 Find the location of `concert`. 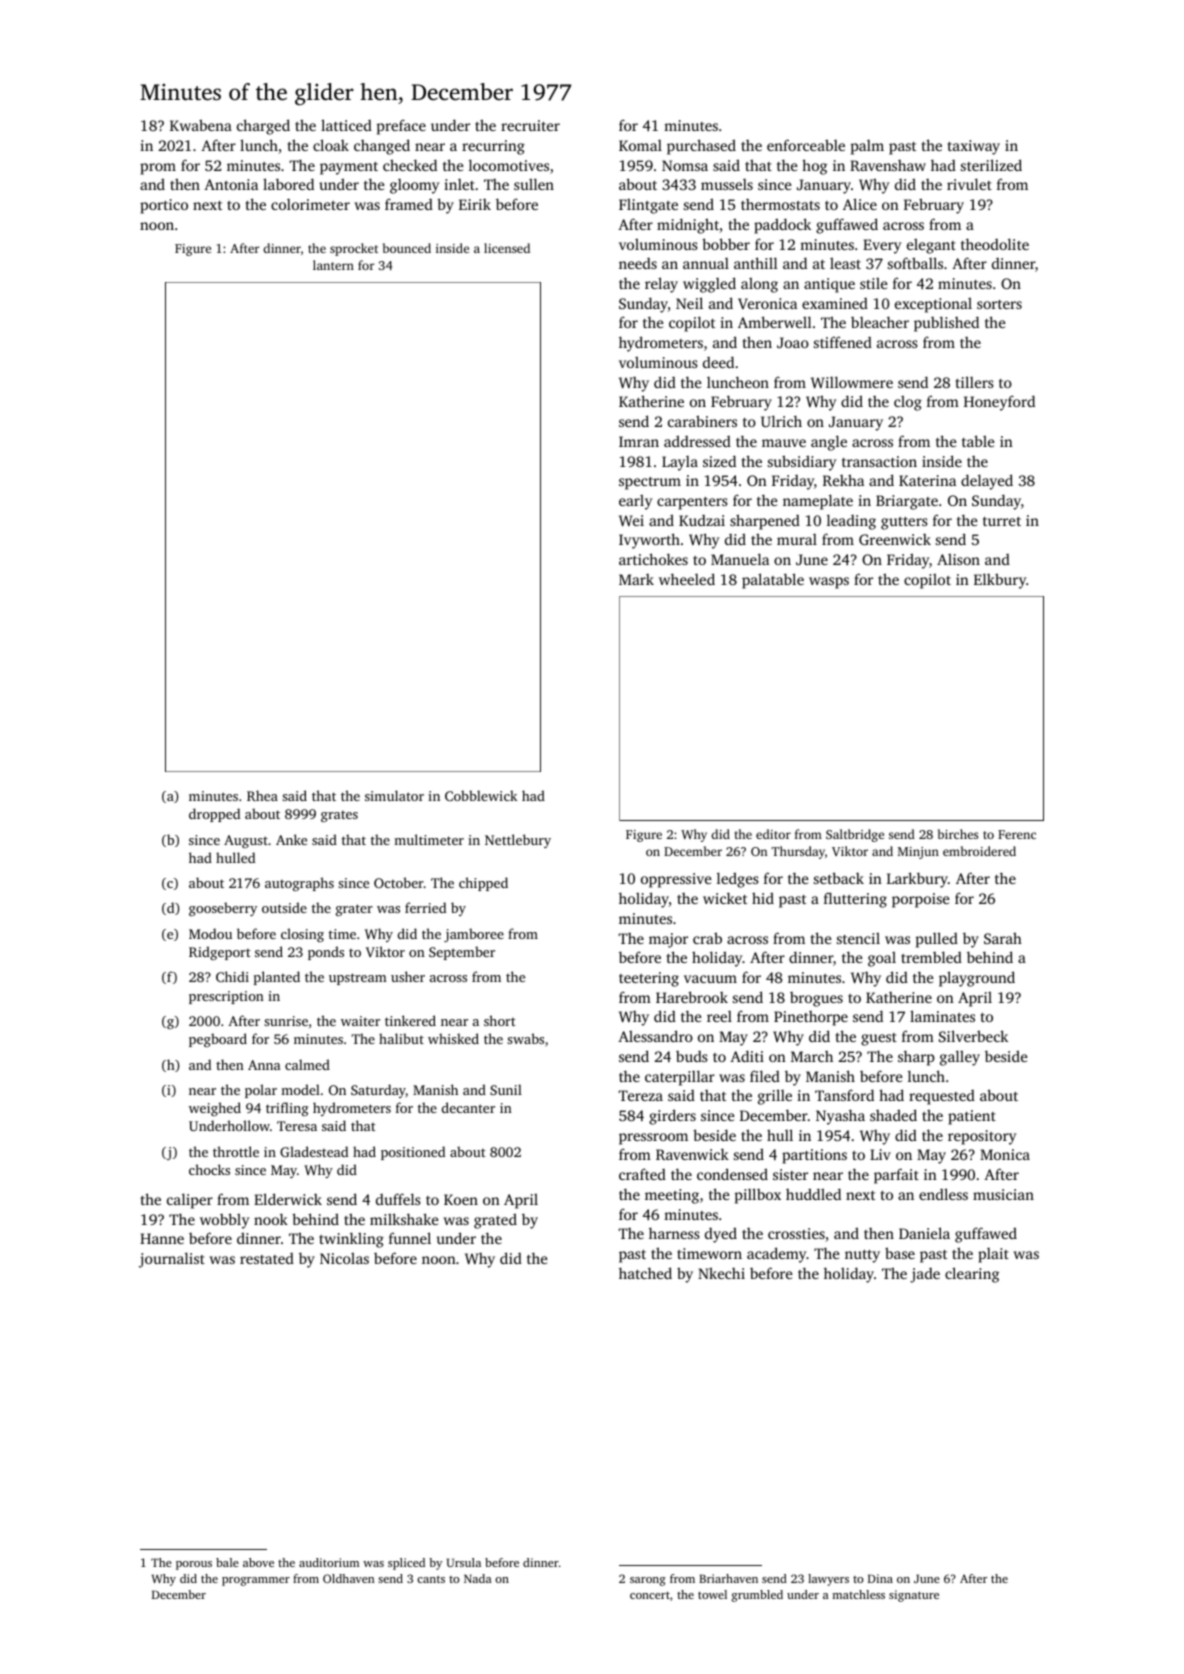

concert is located at coordinates (650, 1595).
